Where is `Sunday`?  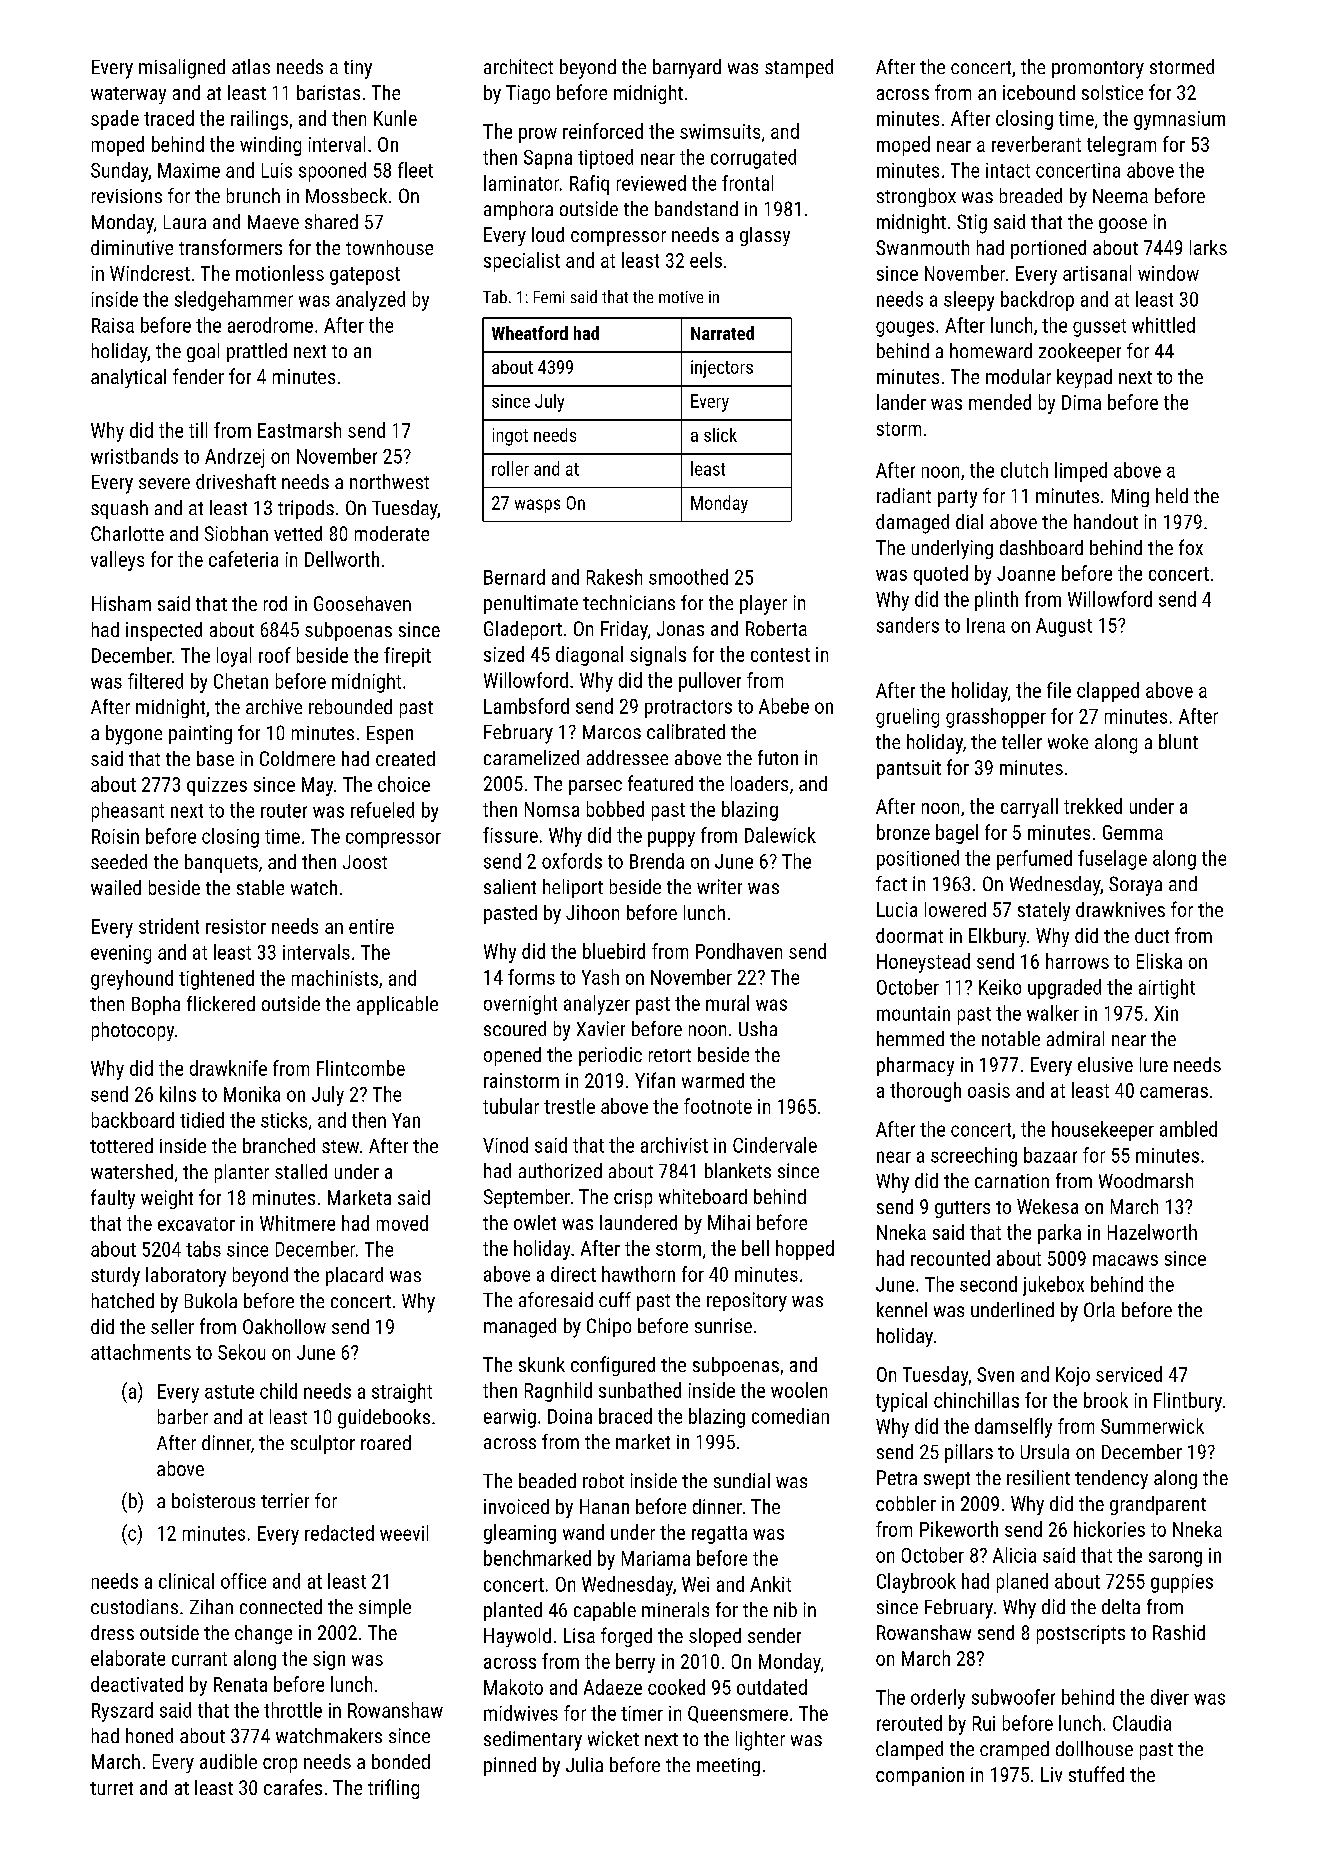 Sunday is located at coordinates (119, 172).
